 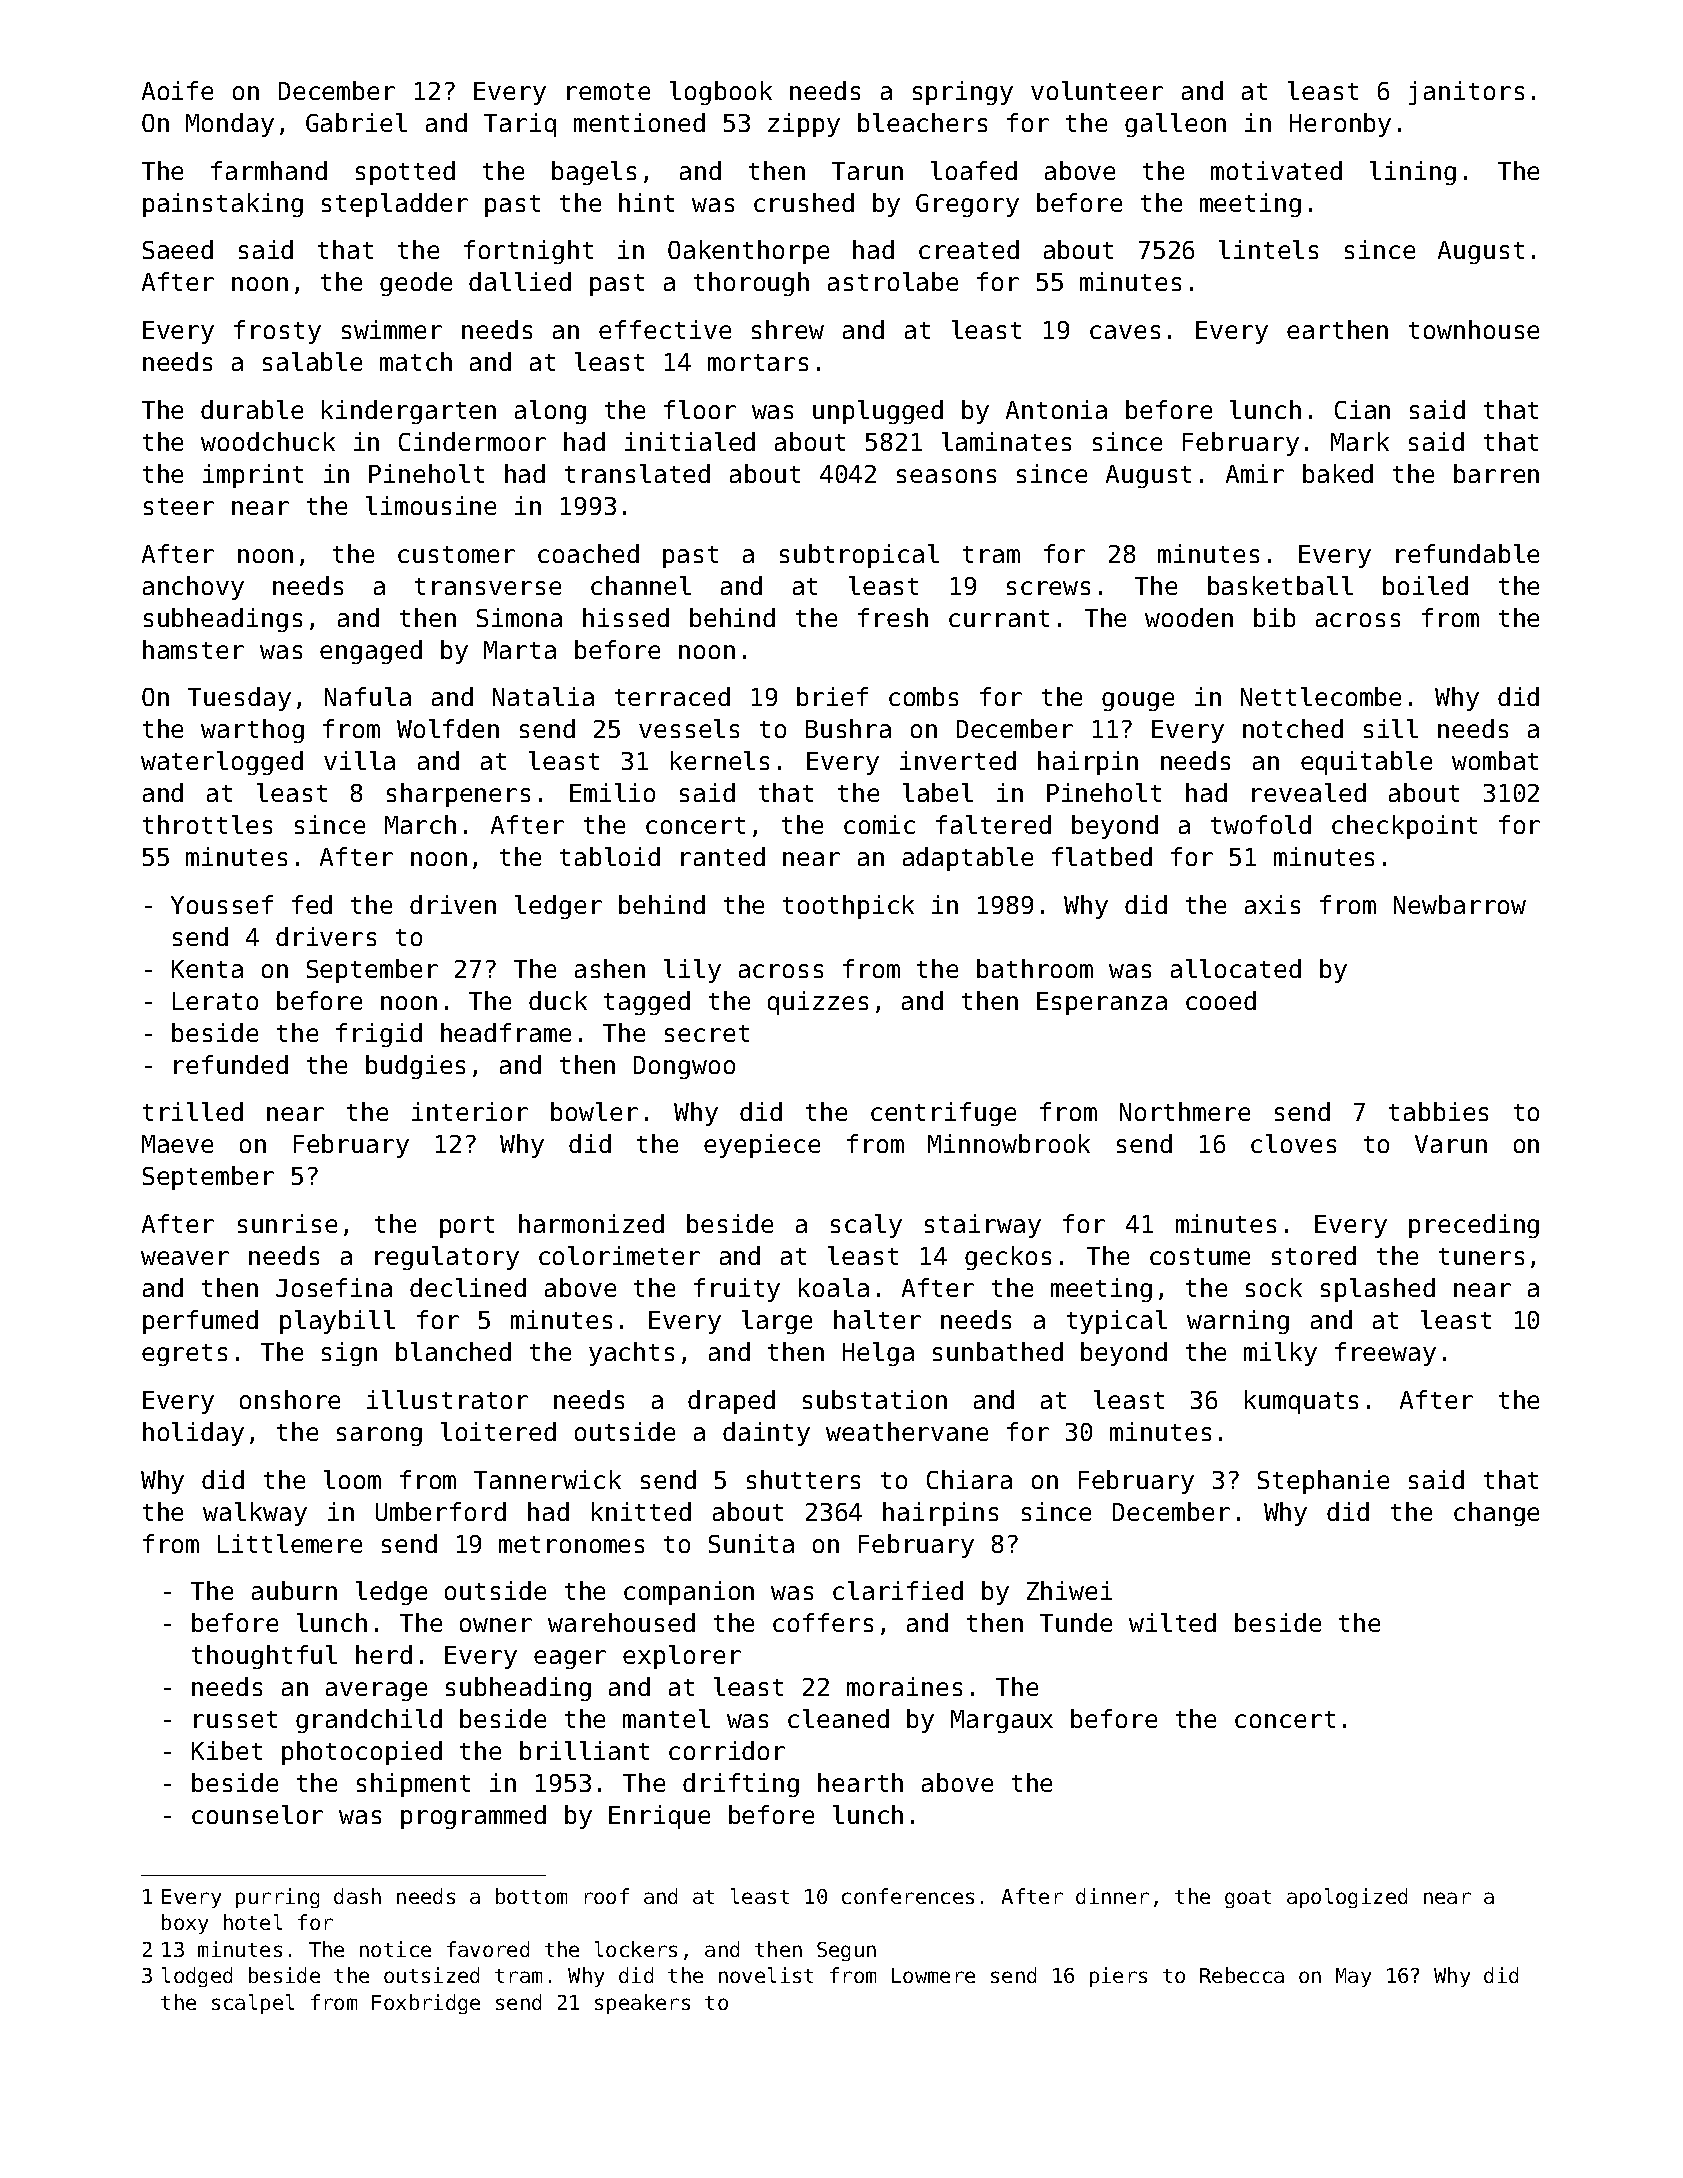 I want to click on interior, so click(x=470, y=1111).
